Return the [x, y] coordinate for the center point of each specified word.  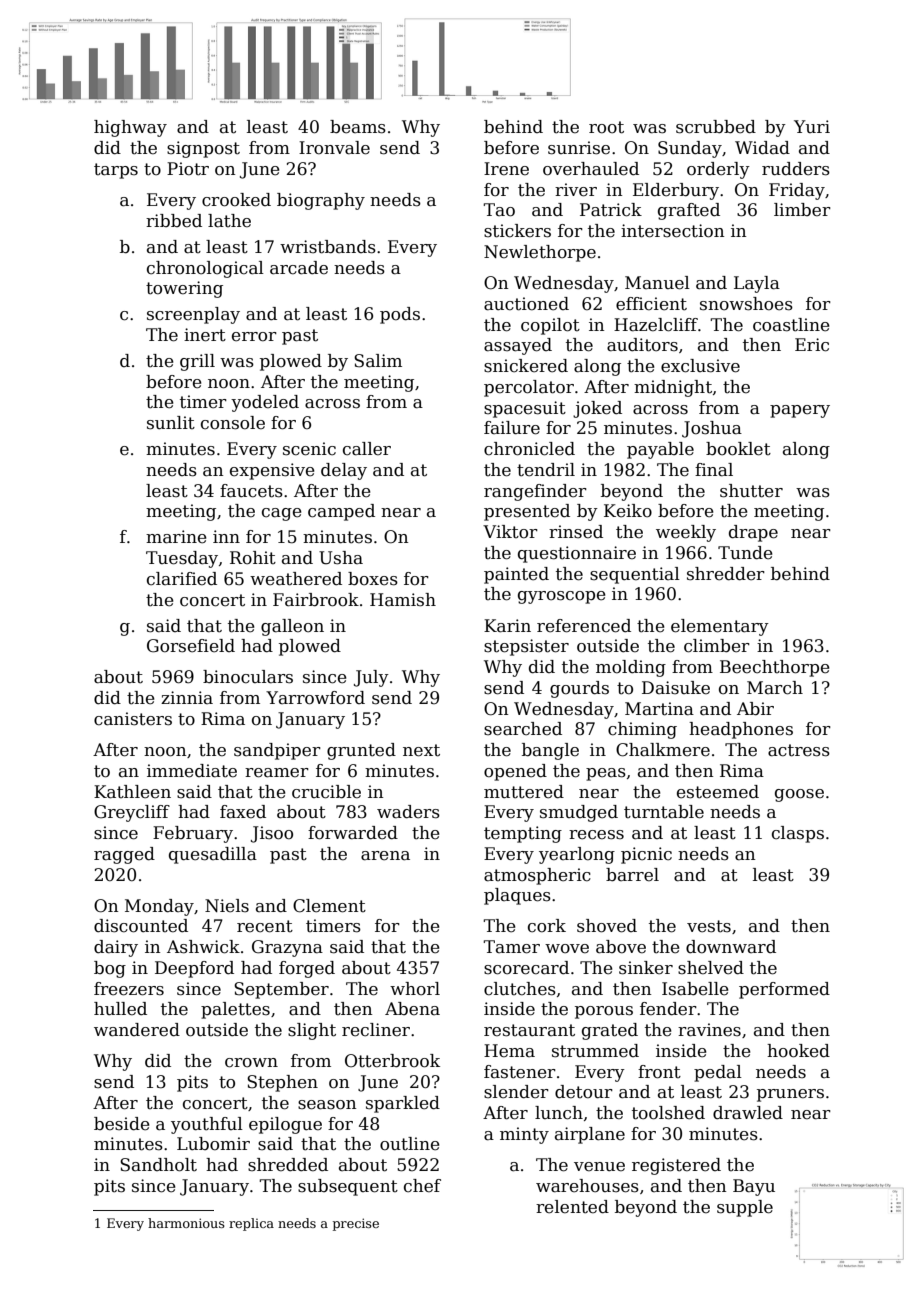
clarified [182, 579]
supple [745, 1208]
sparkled [403, 1104]
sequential [635, 575]
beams [358, 127]
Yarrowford [315, 698]
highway [130, 128]
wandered [137, 1030]
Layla [757, 284]
